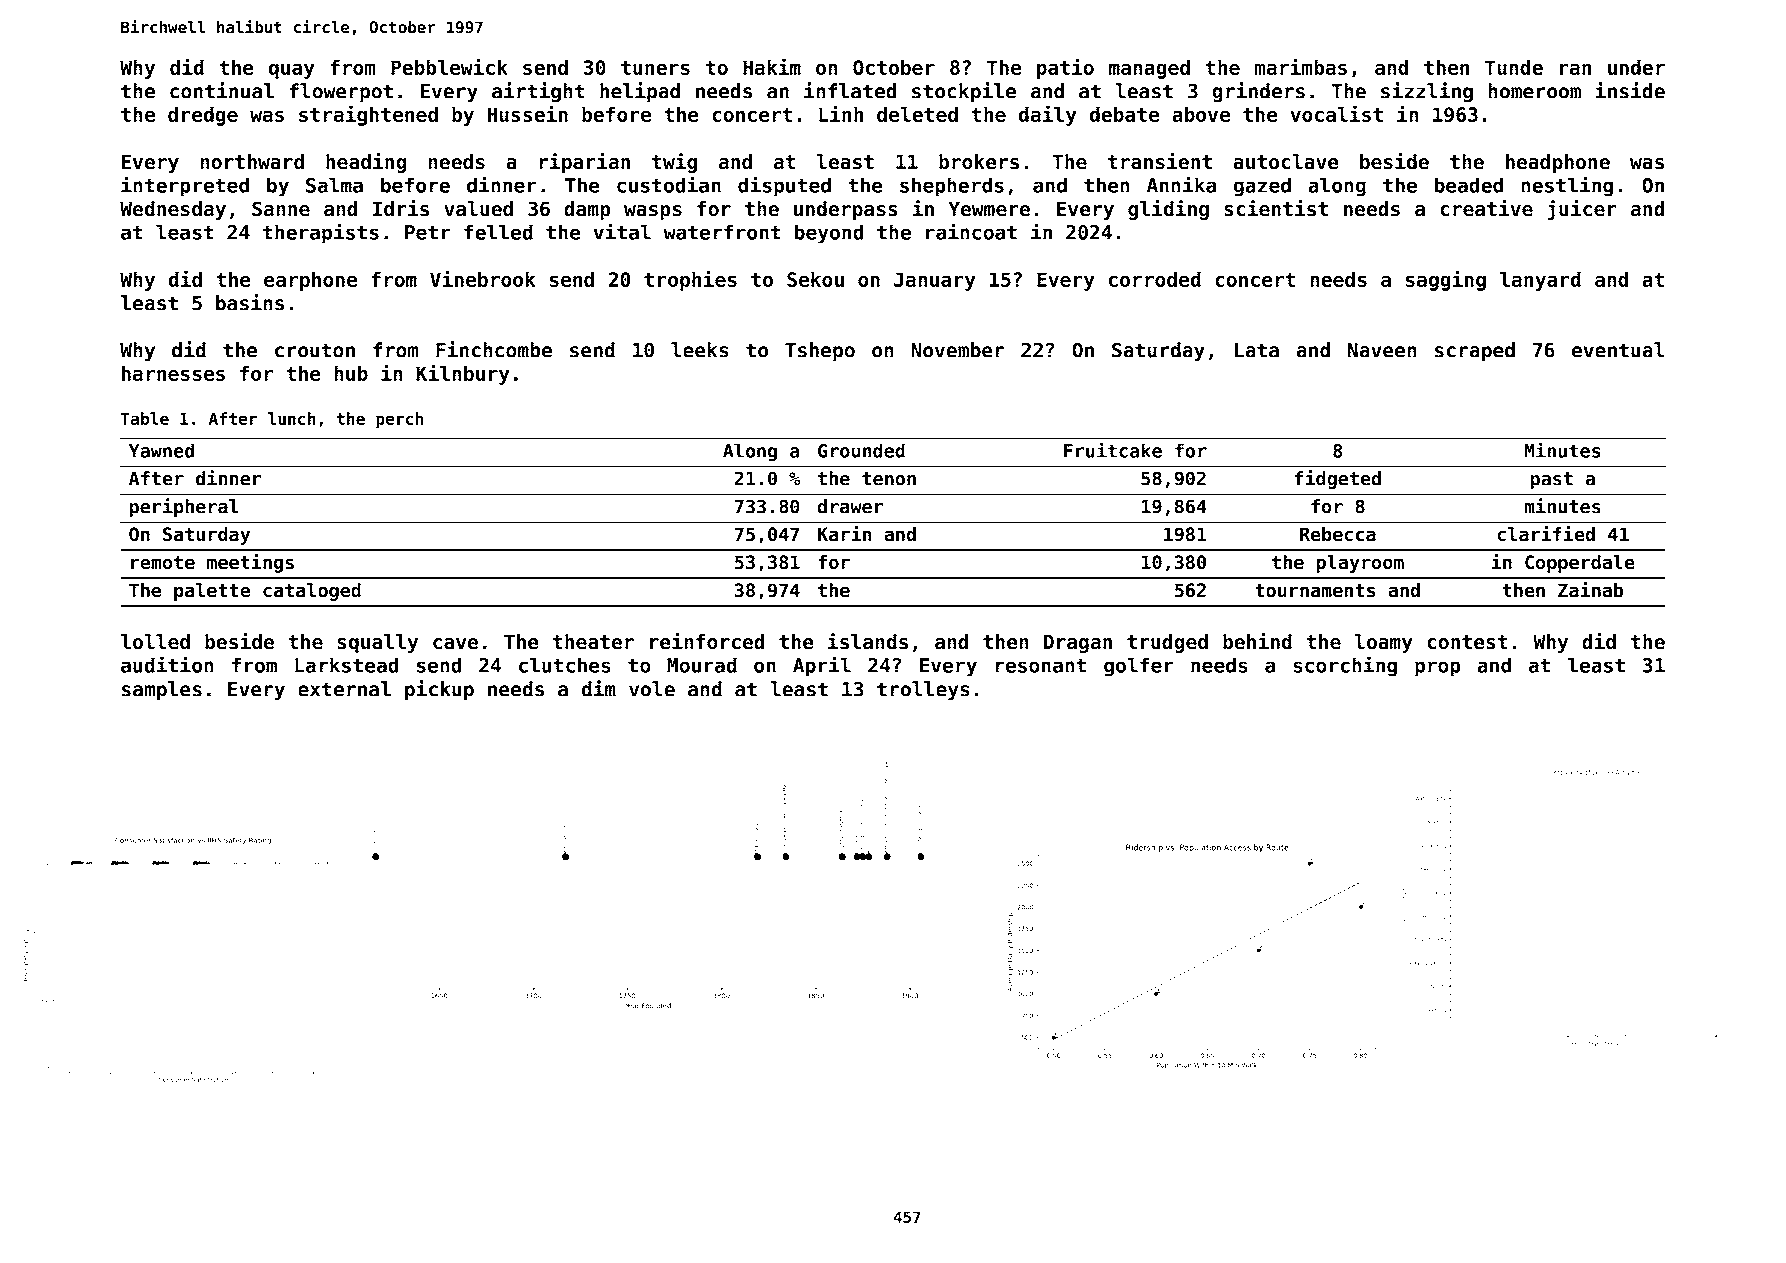  I want to click on resonant, so click(1040, 665).
